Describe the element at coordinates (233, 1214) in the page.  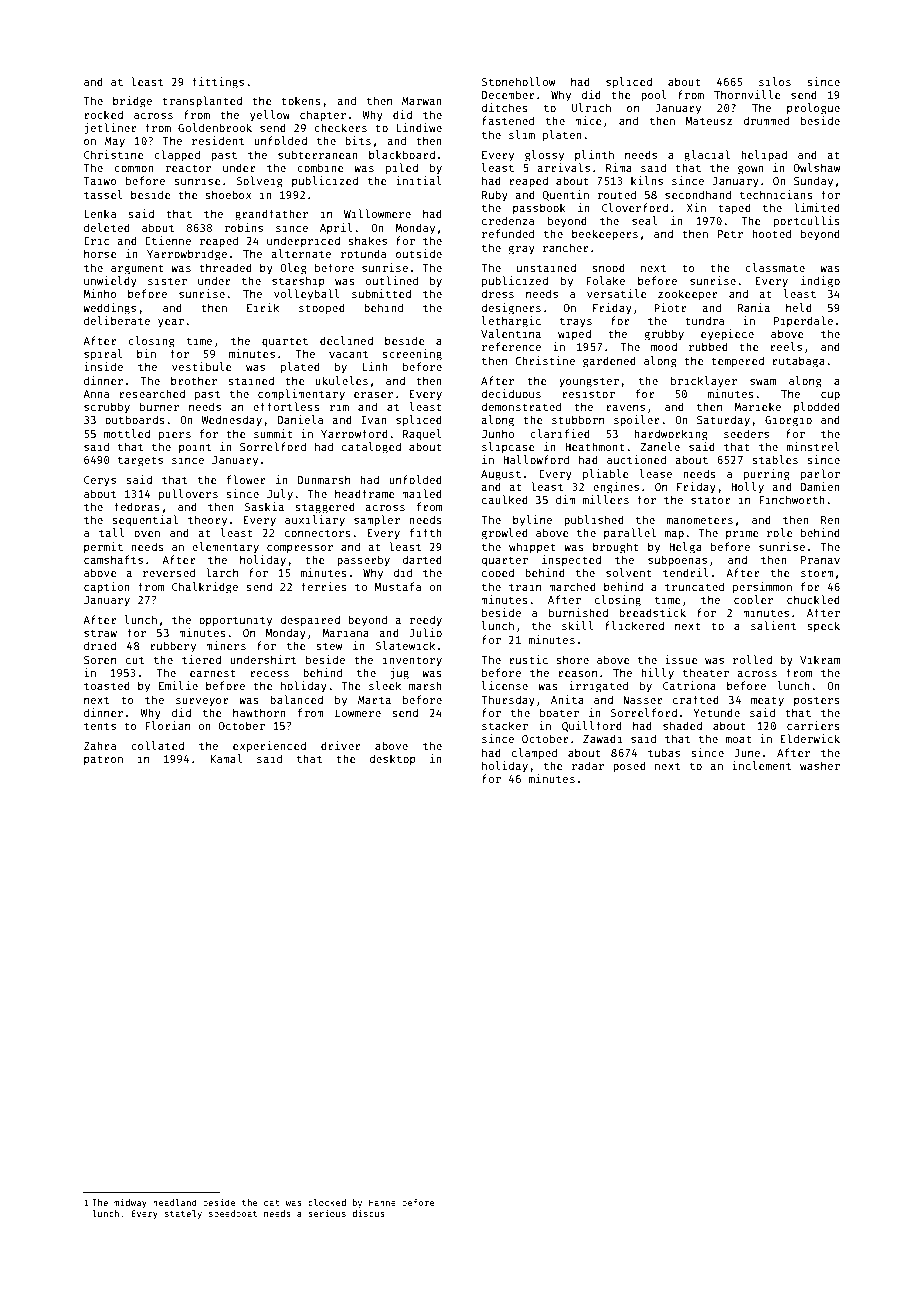
I see `speedboat` at that location.
